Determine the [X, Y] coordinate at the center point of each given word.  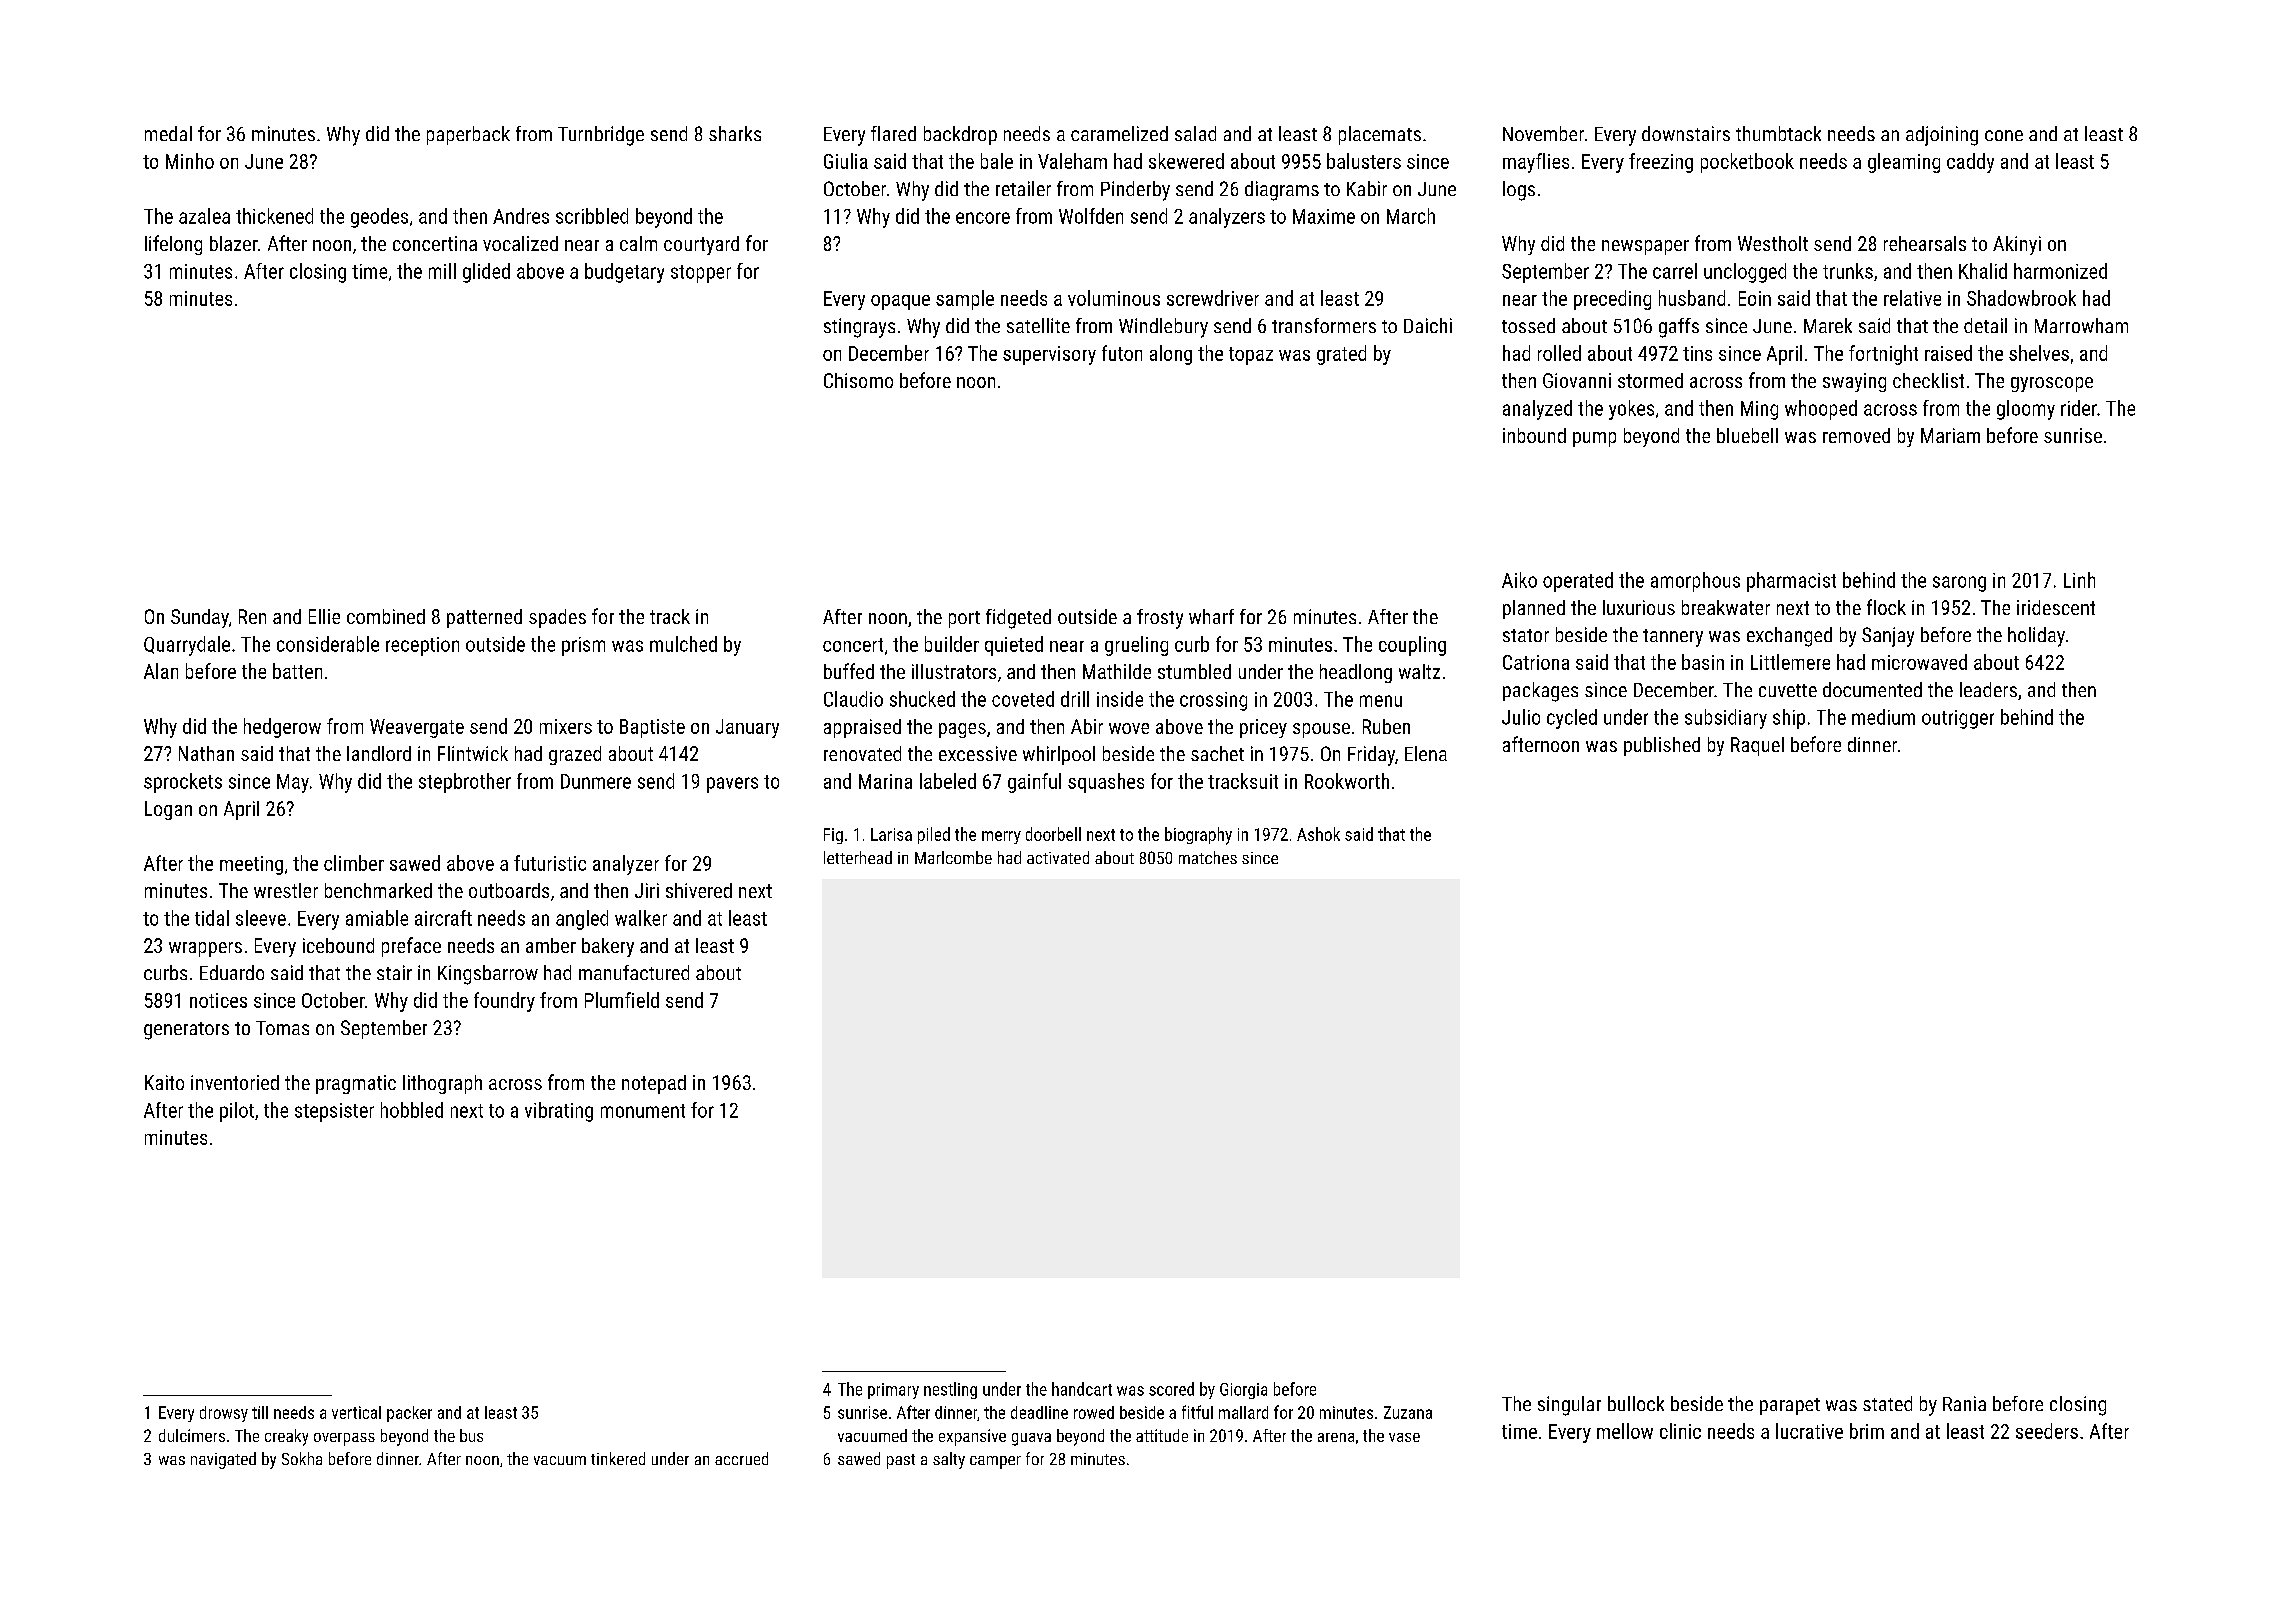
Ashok [1318, 834]
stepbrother [465, 783]
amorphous [1695, 582]
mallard [1243, 1412]
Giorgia [1243, 1391]
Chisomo [858, 380]
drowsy [224, 1414]
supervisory [1049, 355]
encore [983, 218]
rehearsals [1925, 243]
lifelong [173, 245]
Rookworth [1347, 781]
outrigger [1958, 719]
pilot [237, 1112]
